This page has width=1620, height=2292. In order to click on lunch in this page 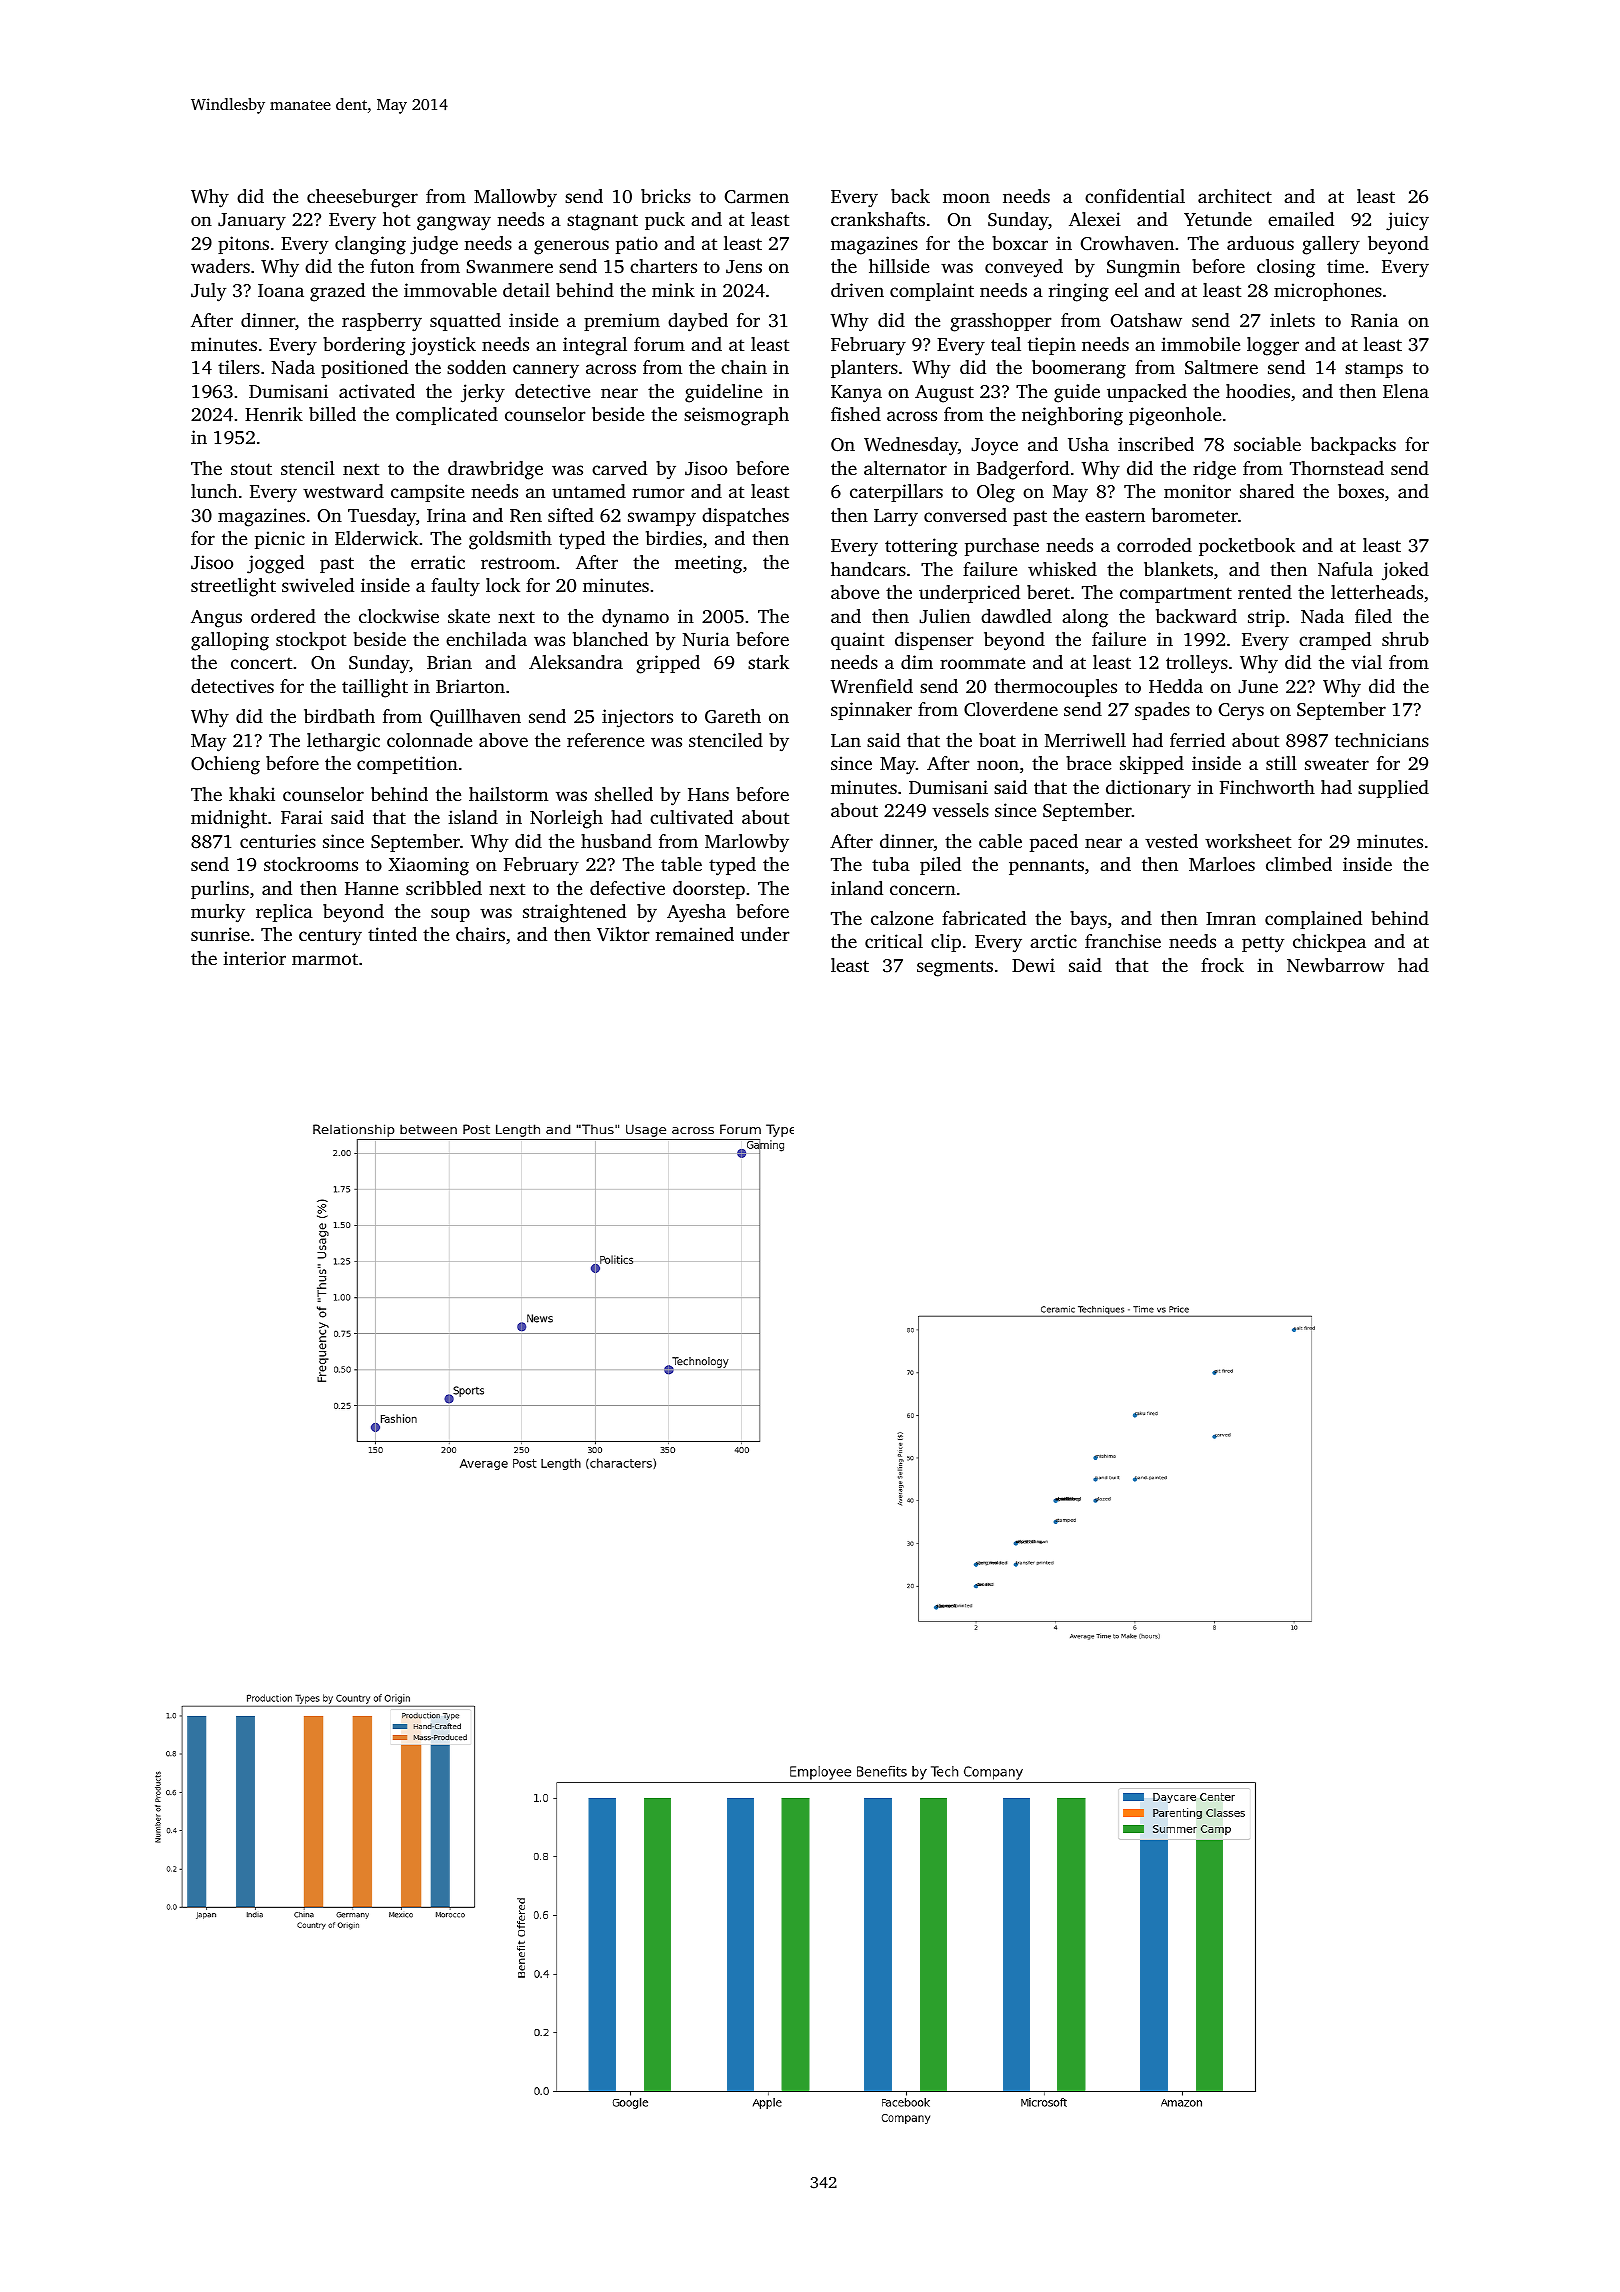, I will do `click(214, 491)`.
